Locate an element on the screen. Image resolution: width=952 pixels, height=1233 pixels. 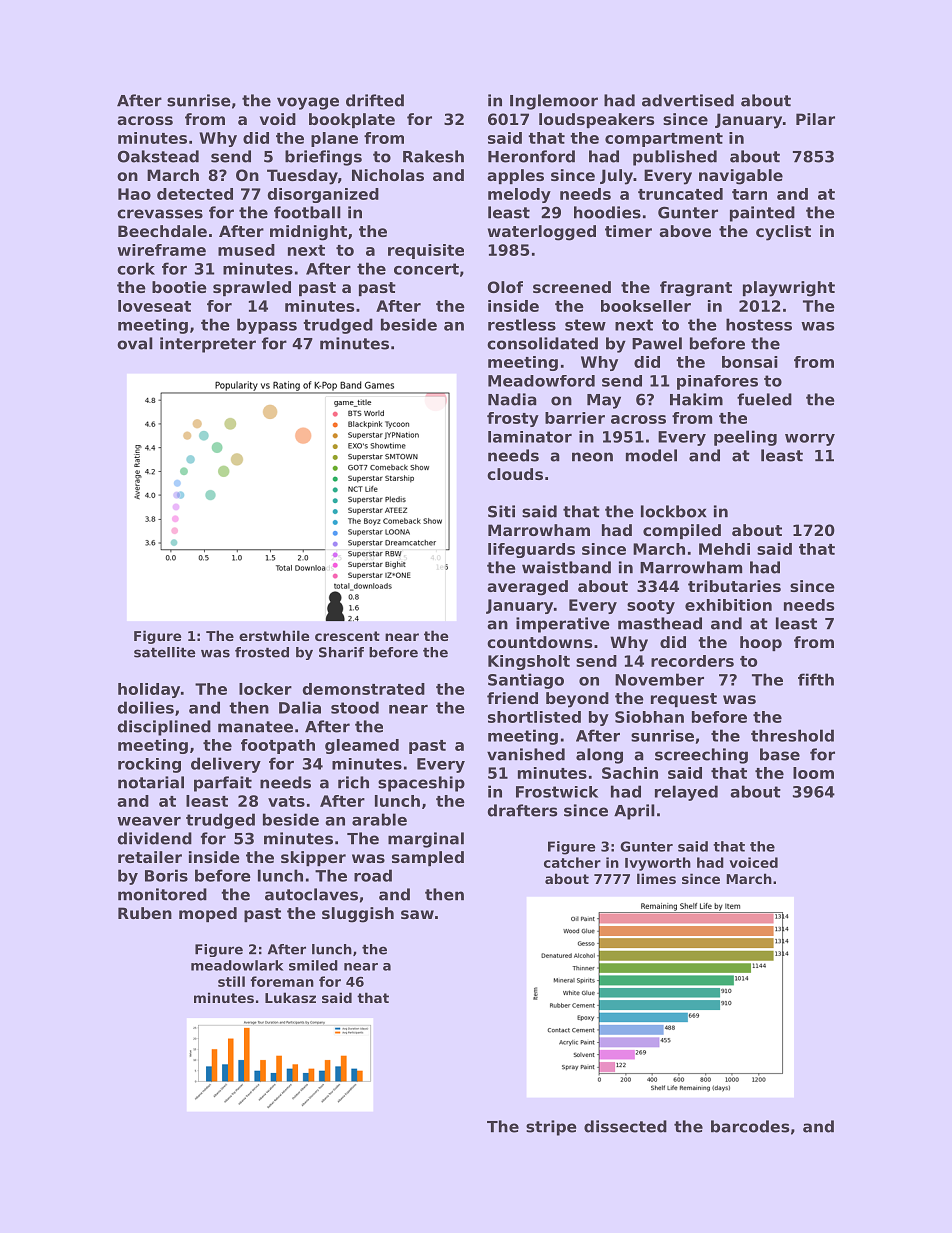
Heronford is located at coordinates (531, 156).
